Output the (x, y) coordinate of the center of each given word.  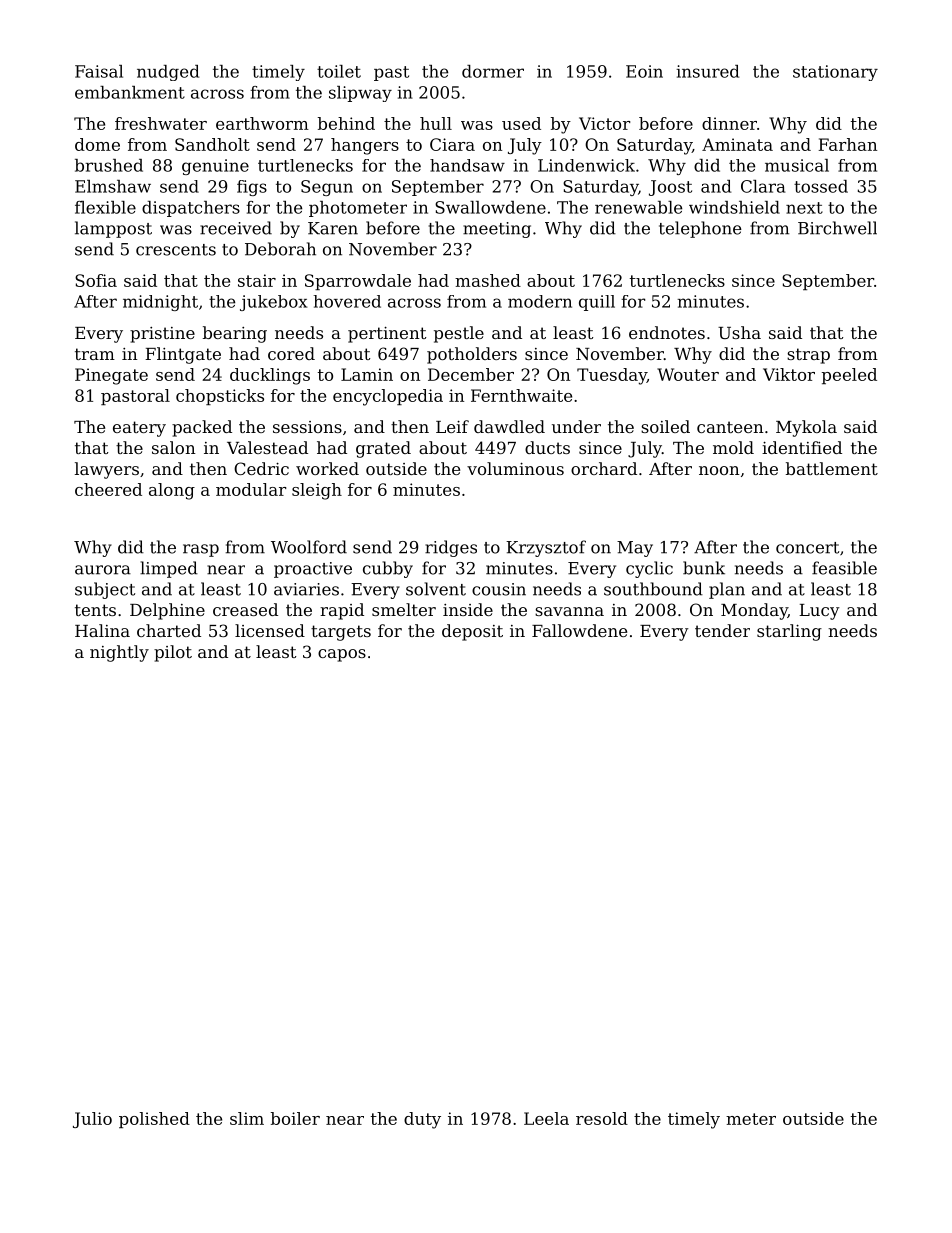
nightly (119, 653)
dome (97, 144)
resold (602, 1118)
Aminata (737, 144)
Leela (546, 1118)
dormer (493, 71)
